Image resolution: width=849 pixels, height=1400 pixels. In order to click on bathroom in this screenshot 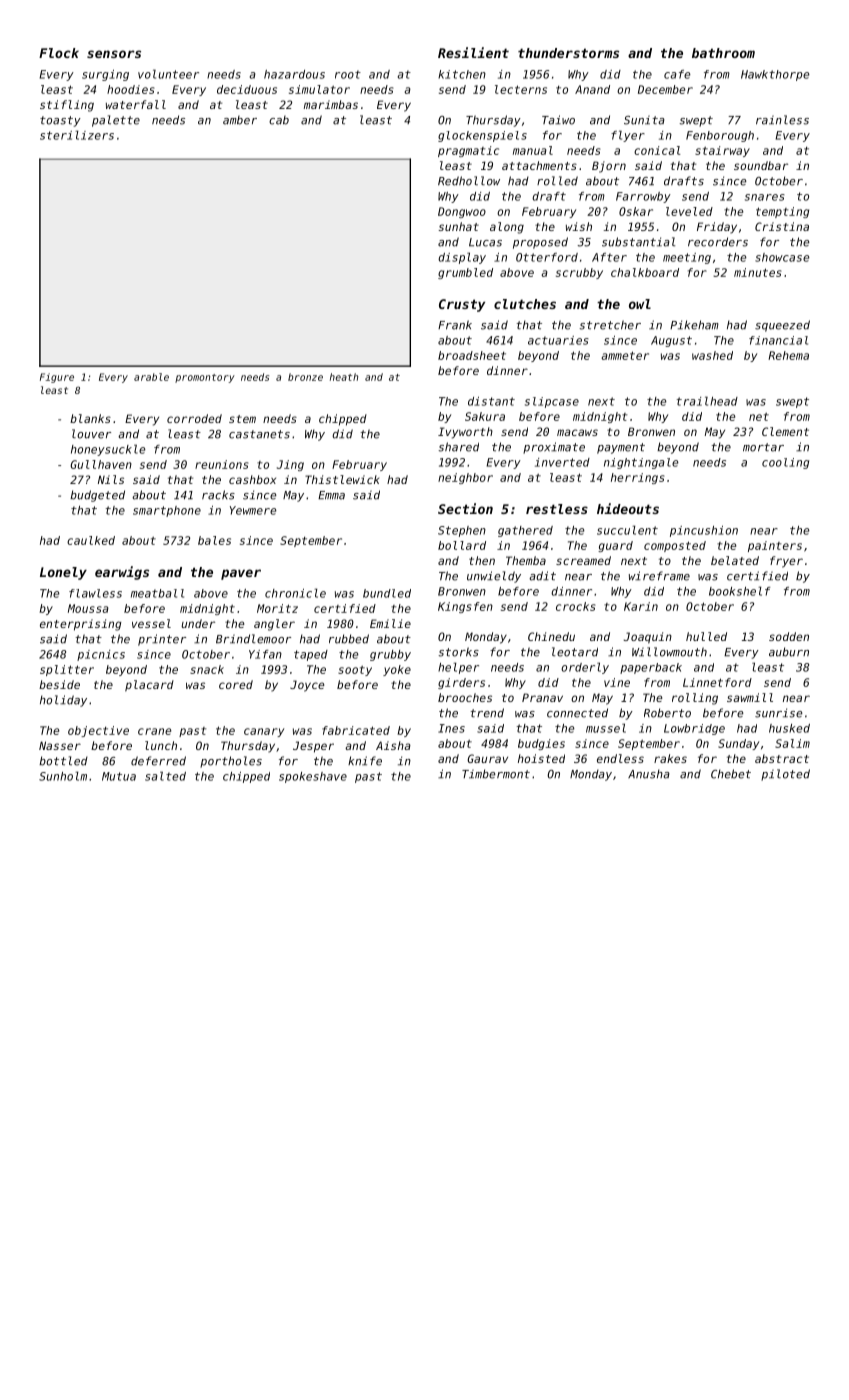, I will do `click(723, 53)`.
